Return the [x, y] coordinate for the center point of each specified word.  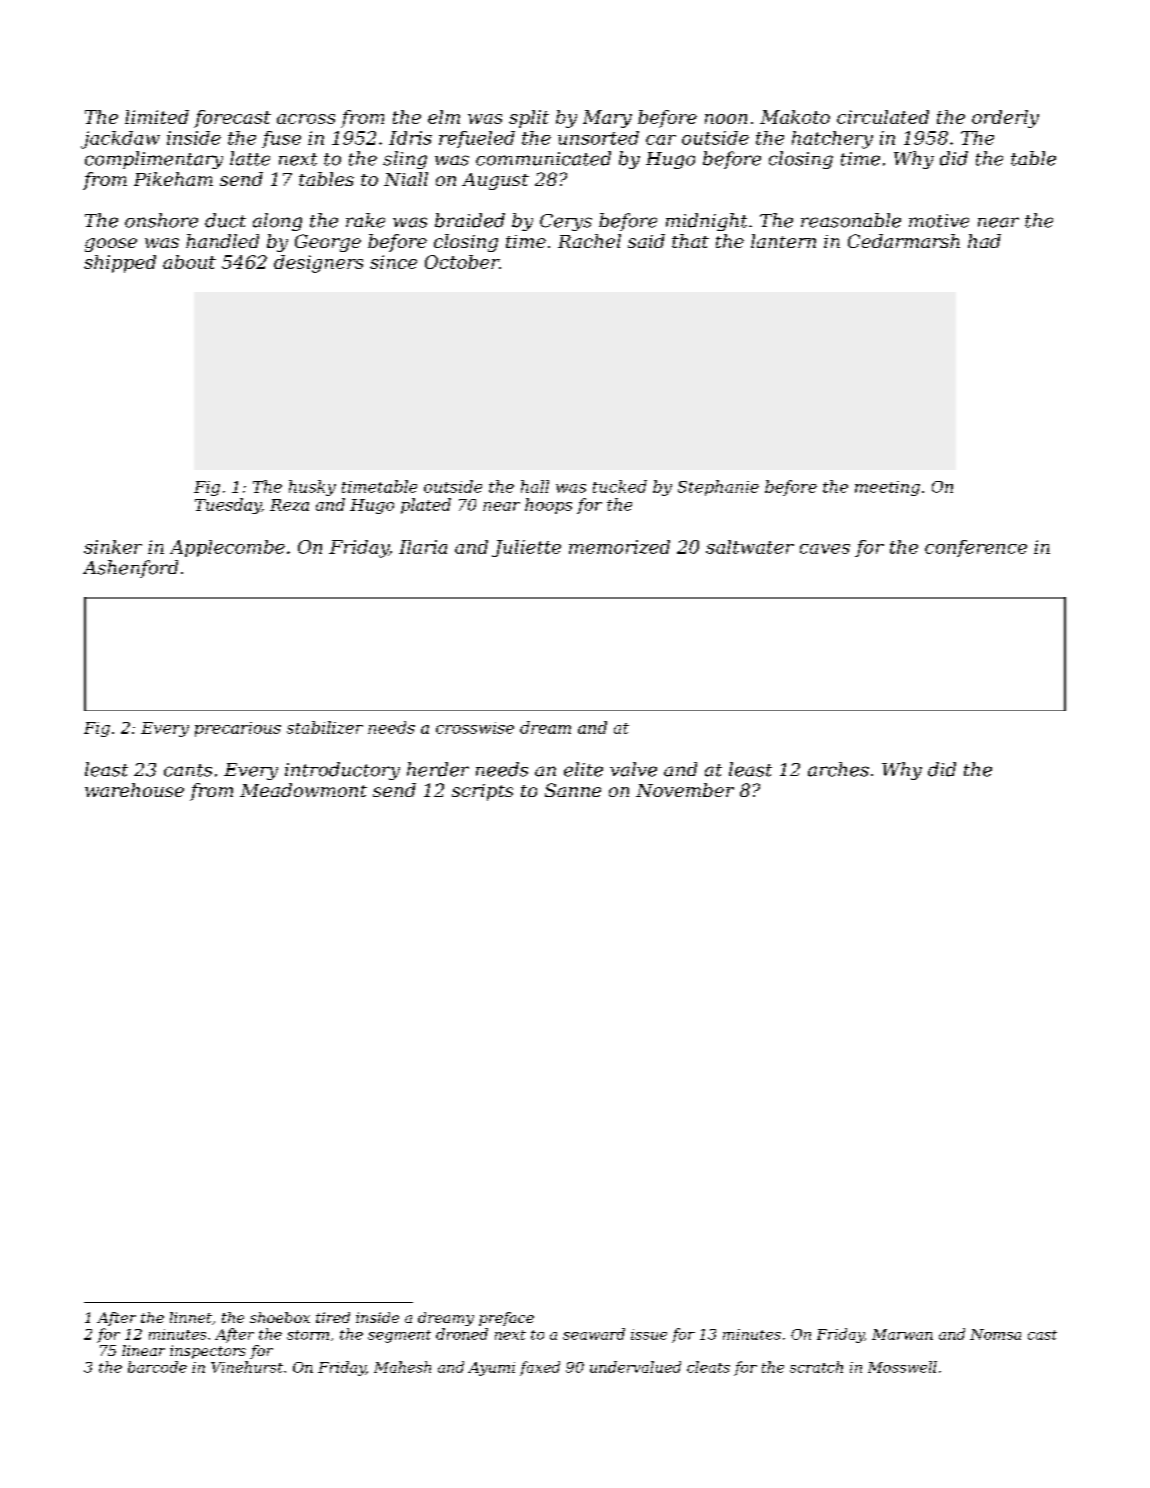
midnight [706, 222]
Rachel [589, 241]
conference [976, 548]
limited [157, 117]
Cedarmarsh [904, 241]
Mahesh [402, 1367]
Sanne [573, 790]
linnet [191, 1317]
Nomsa [995, 1334]
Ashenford [130, 569]
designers [318, 264]
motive [939, 221]
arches [838, 769]
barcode [157, 1367]
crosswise [475, 728]
